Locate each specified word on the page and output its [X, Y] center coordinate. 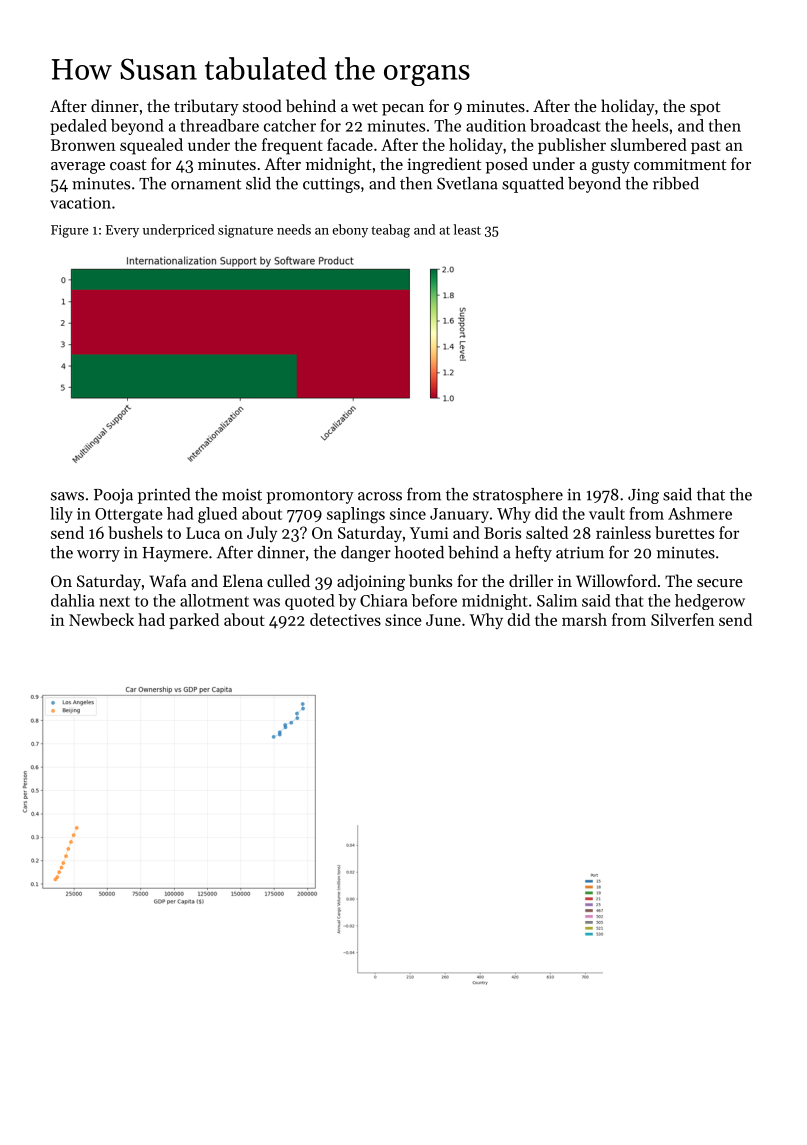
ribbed [676, 183]
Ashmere [700, 513]
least [467, 229]
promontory [310, 497]
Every [122, 231]
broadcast [565, 125]
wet [365, 107]
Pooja [113, 496]
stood [262, 105]
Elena [243, 580]
